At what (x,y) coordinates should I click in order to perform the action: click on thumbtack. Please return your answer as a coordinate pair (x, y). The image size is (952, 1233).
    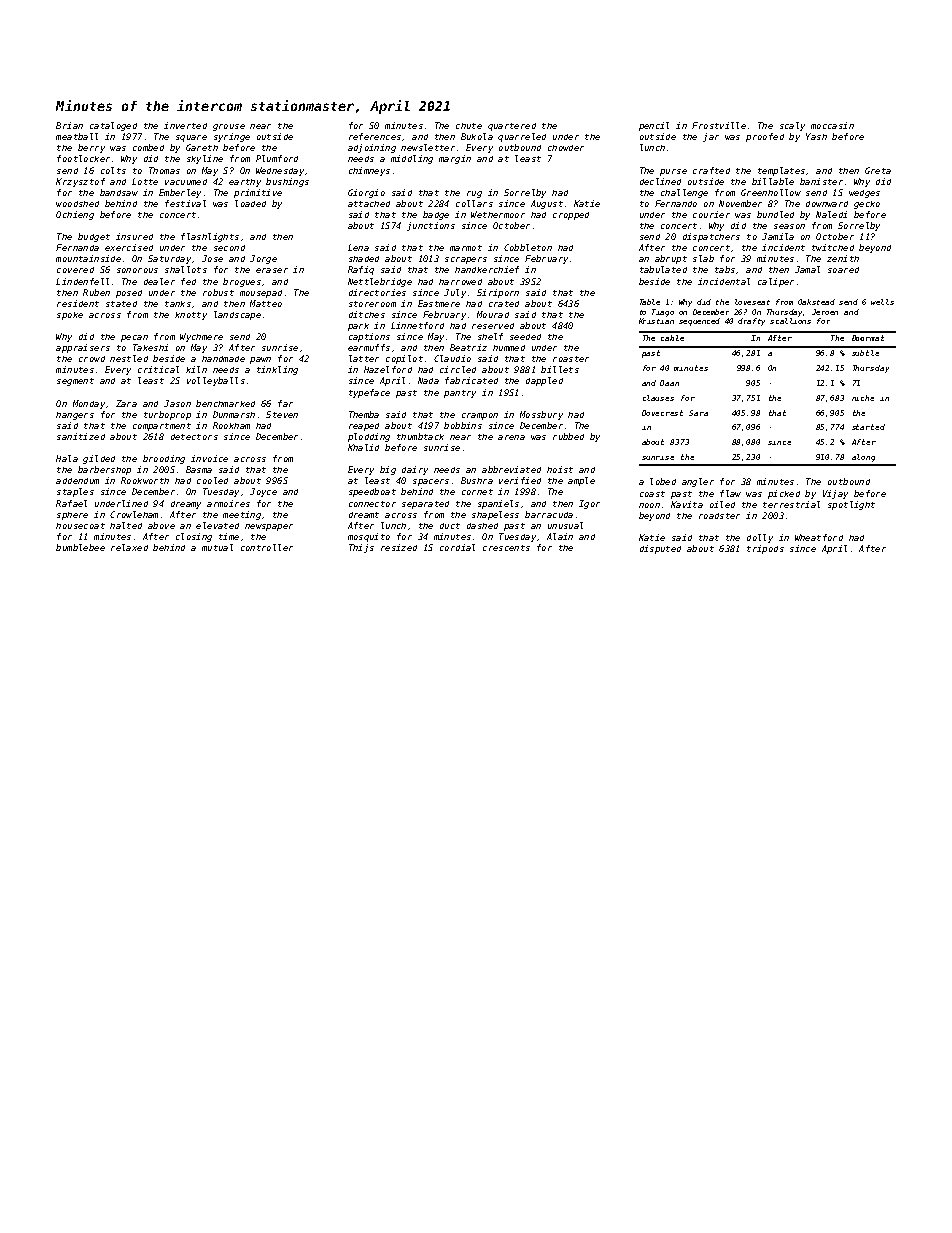
    Looking at the image, I should click on (420, 436).
